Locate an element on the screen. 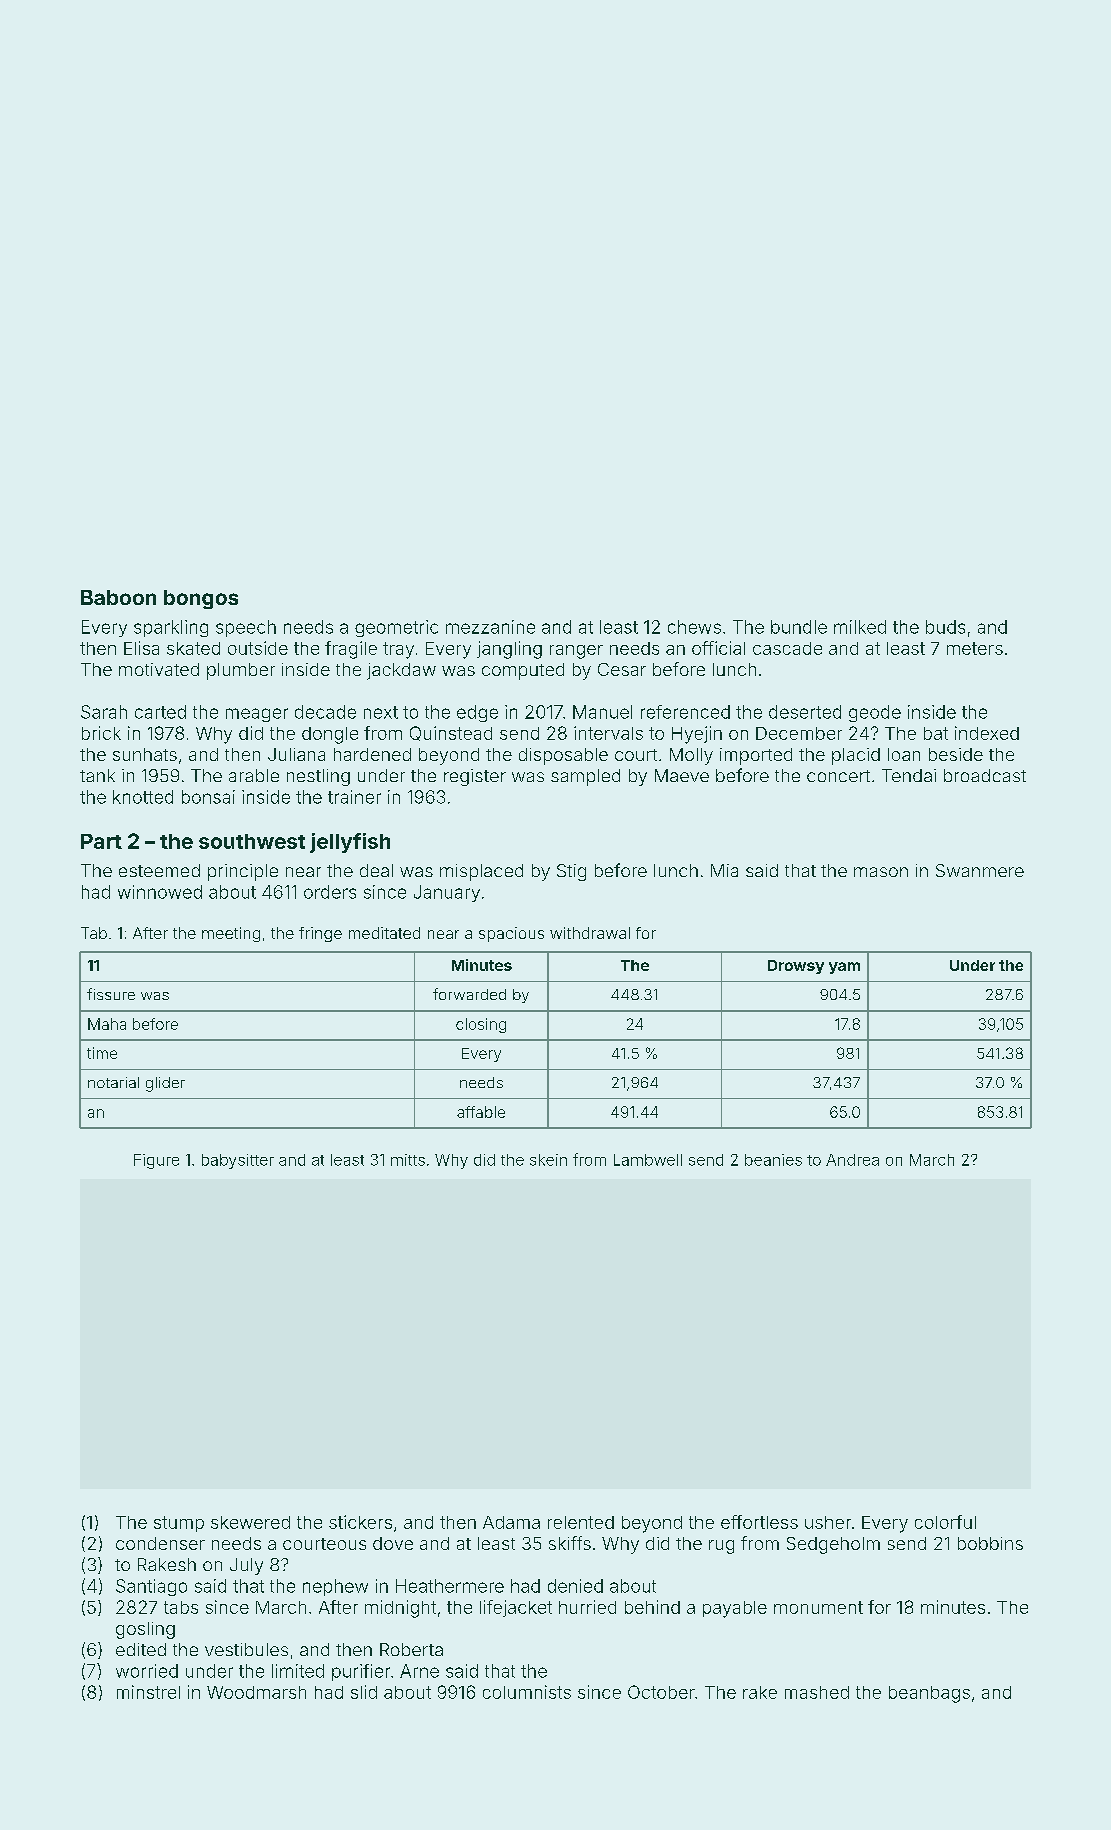 This screenshot has height=1830, width=1111. beanbags is located at coordinates (929, 1694).
